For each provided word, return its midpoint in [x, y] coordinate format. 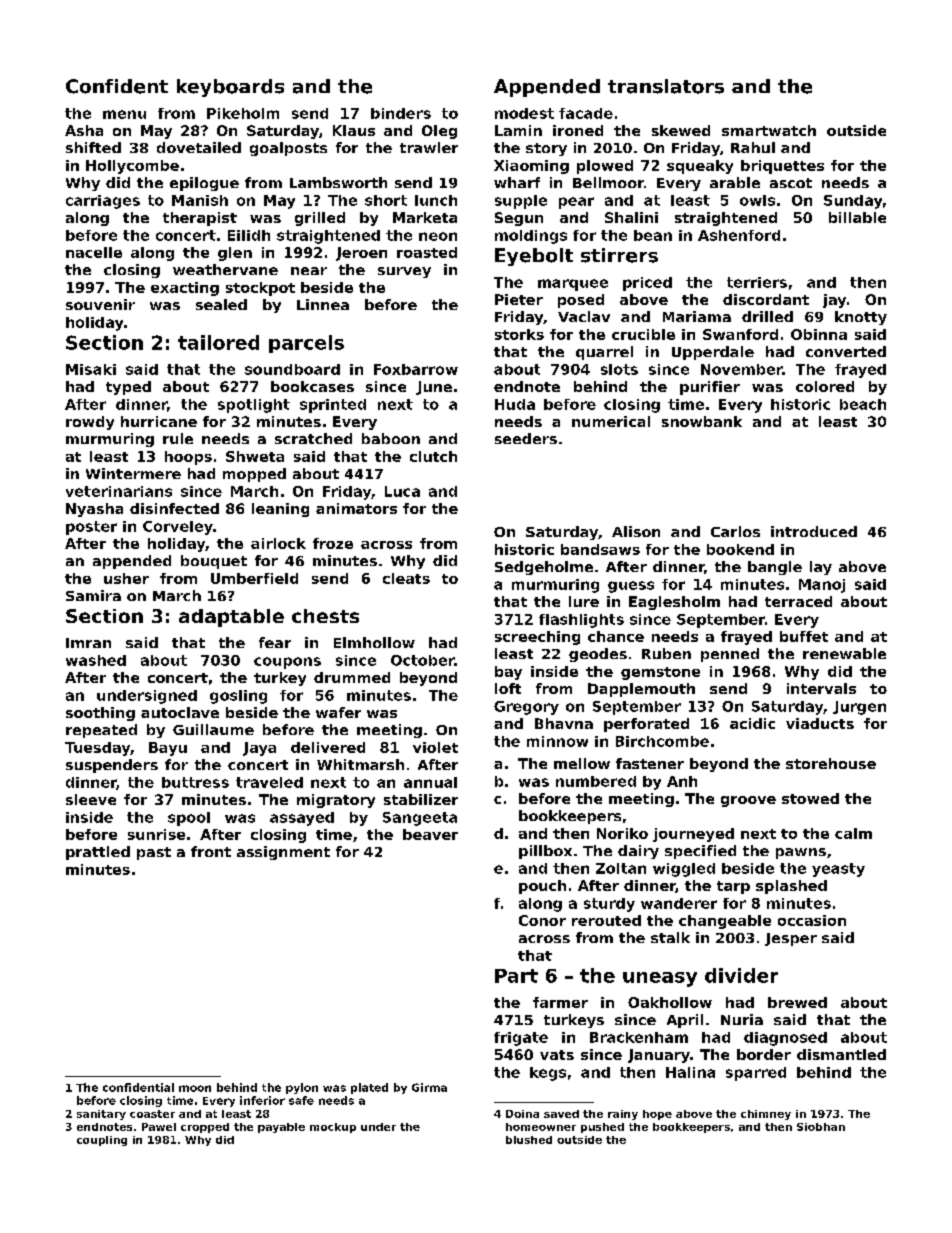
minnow [557, 741]
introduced [814, 531]
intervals [821, 688]
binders [401, 113]
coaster [152, 1114]
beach [863, 404]
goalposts [288, 149]
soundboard [292, 369]
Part [516, 976]
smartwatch [769, 130]
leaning [280, 510]
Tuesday [97, 749]
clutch [433, 456]
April [685, 1021]
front [211, 851]
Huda [515, 404]
